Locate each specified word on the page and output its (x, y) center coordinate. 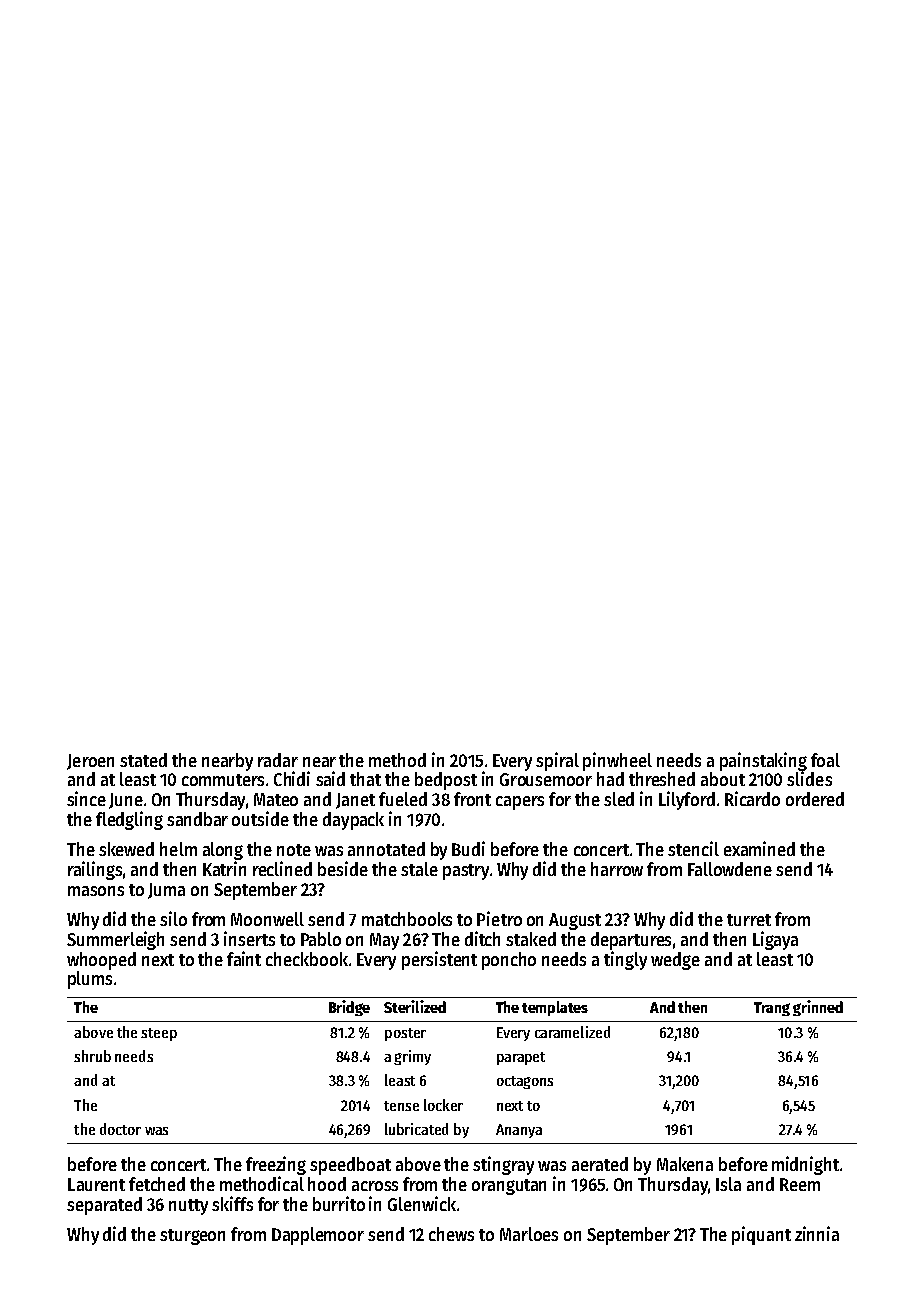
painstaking (763, 761)
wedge (675, 961)
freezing (276, 1165)
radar (278, 760)
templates (555, 1008)
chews (451, 1234)
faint (244, 958)
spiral (557, 761)
